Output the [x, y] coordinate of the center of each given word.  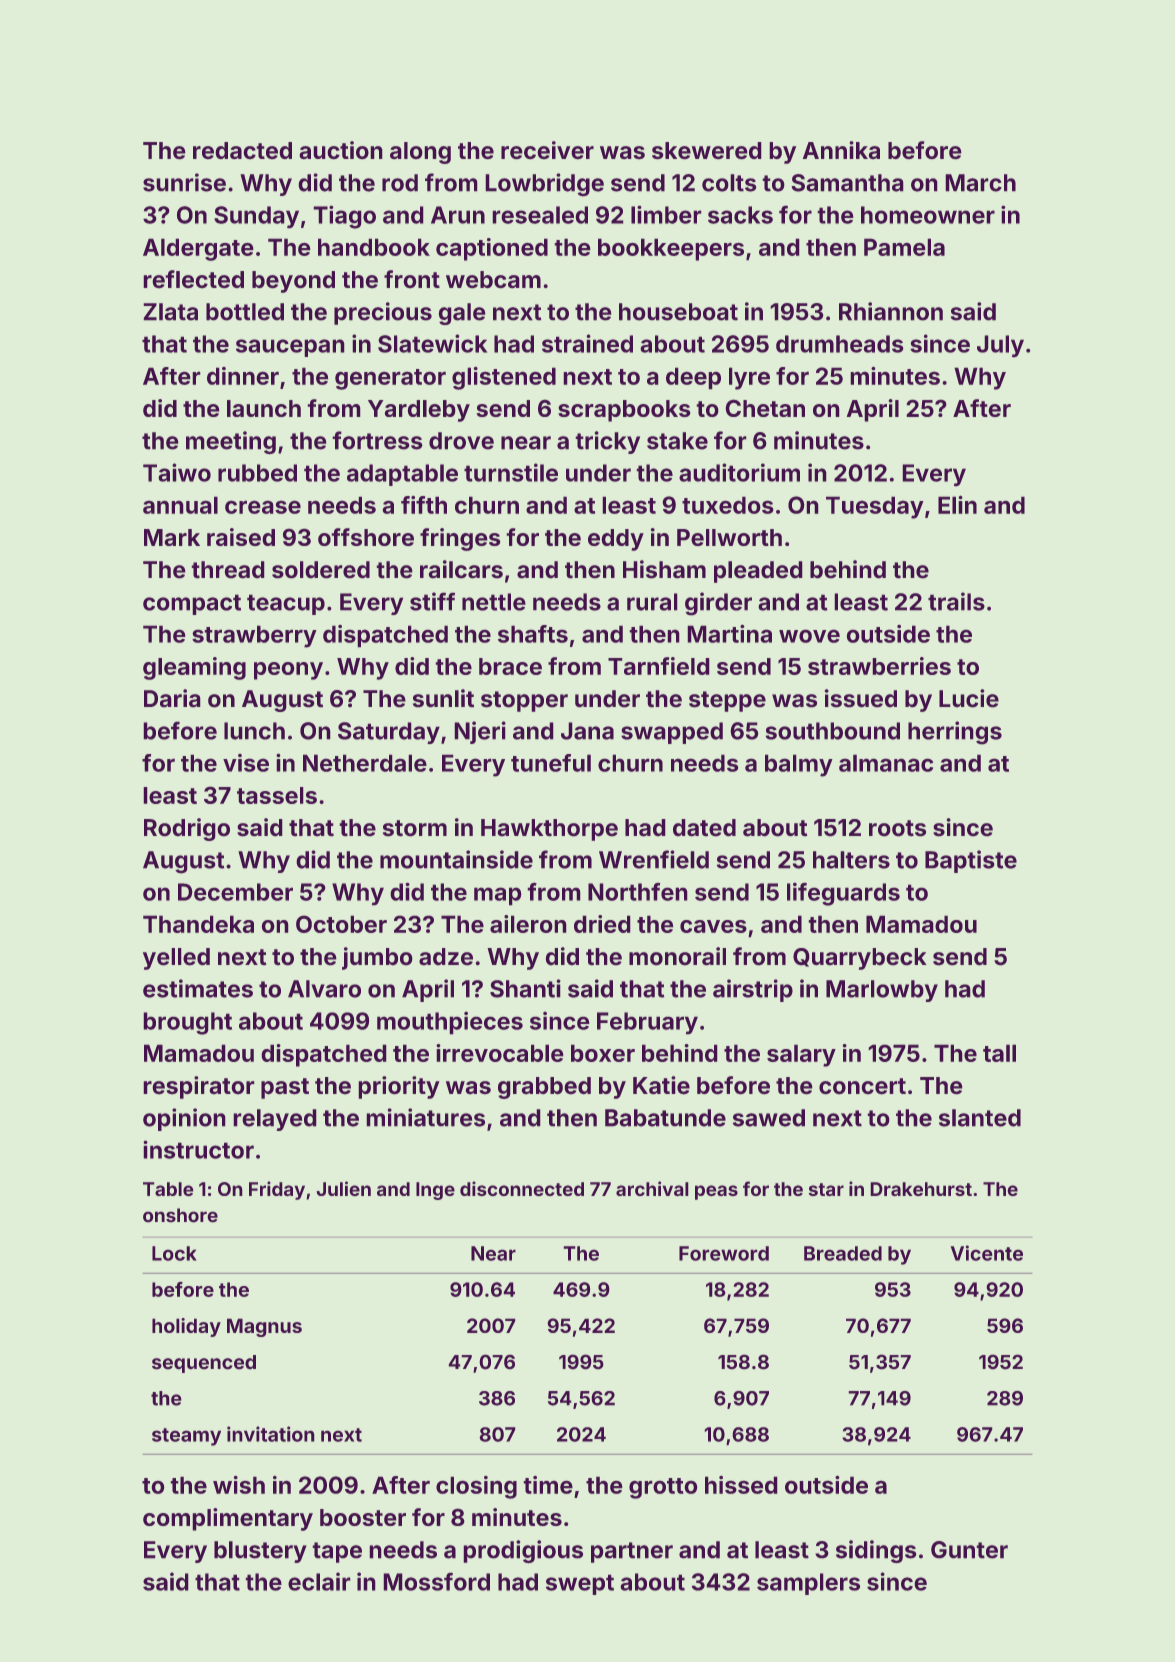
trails [956, 601]
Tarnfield [658, 666]
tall [999, 1053]
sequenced [204, 1364]
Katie [661, 1085]
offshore [366, 537]
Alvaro [324, 989]
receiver [547, 150]
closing [476, 1487]
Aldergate [198, 250]
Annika [841, 150]
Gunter [969, 1550]
